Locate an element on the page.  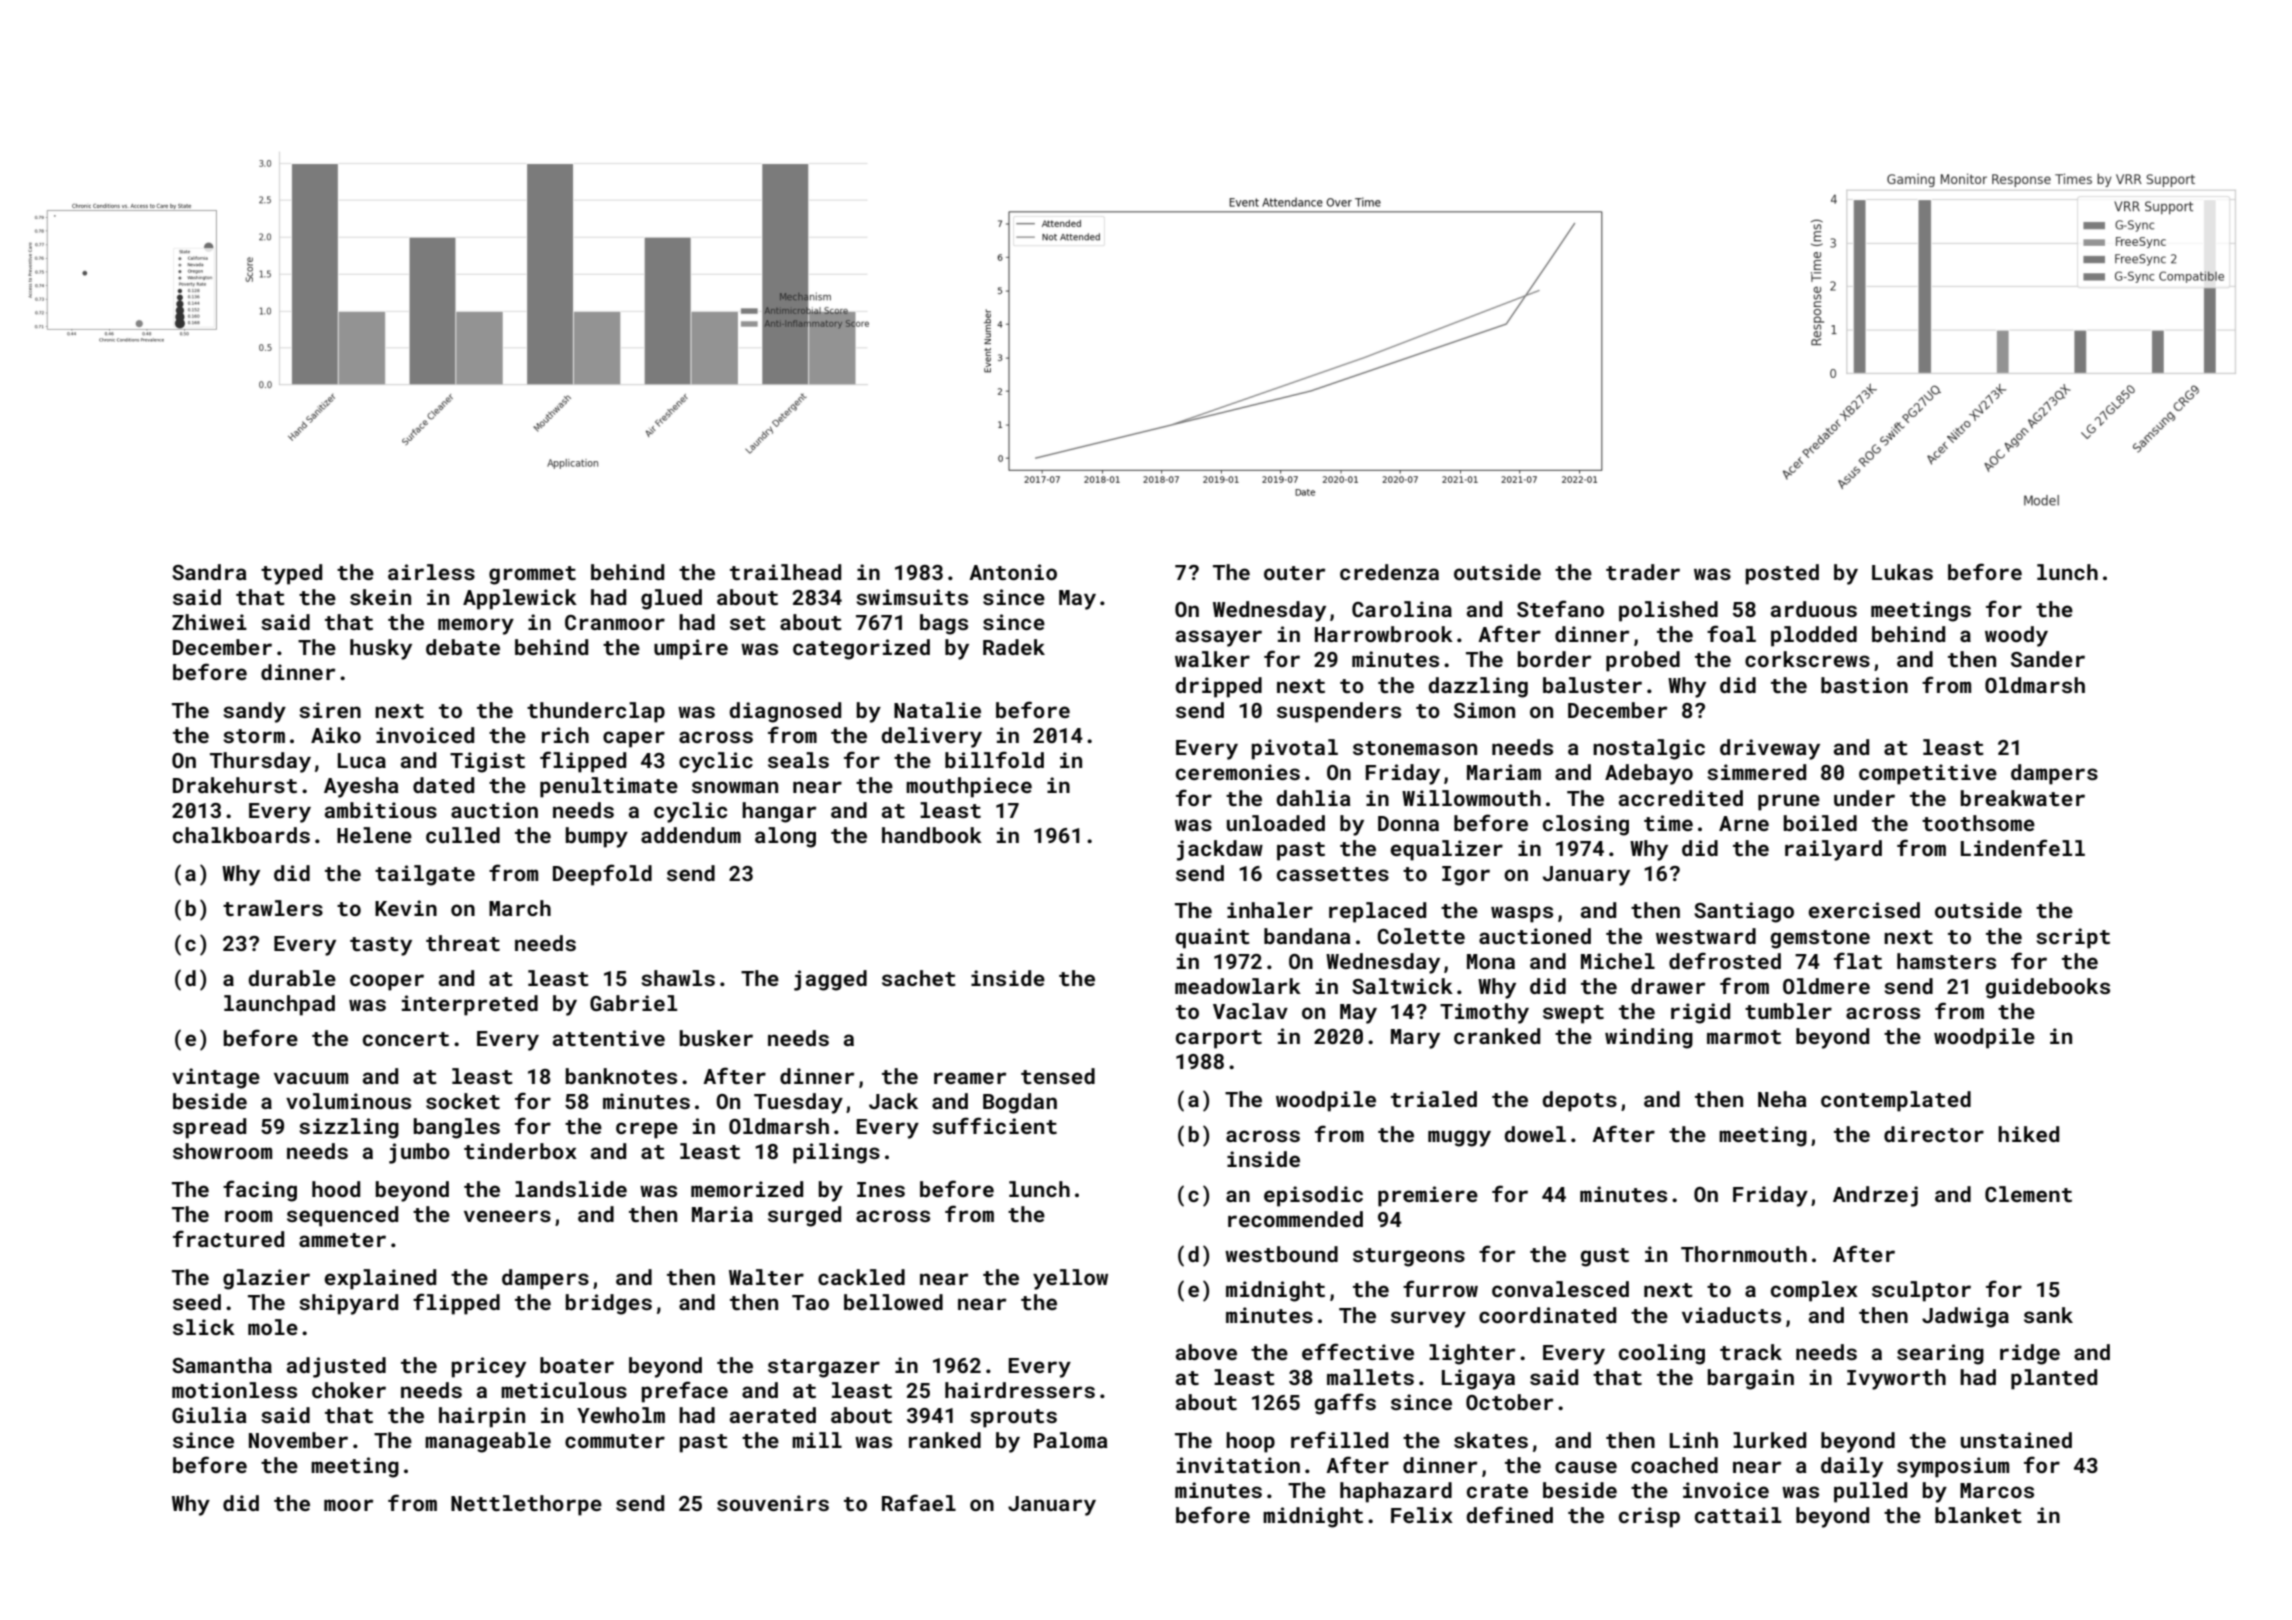
sandy is located at coordinates (254, 712).
